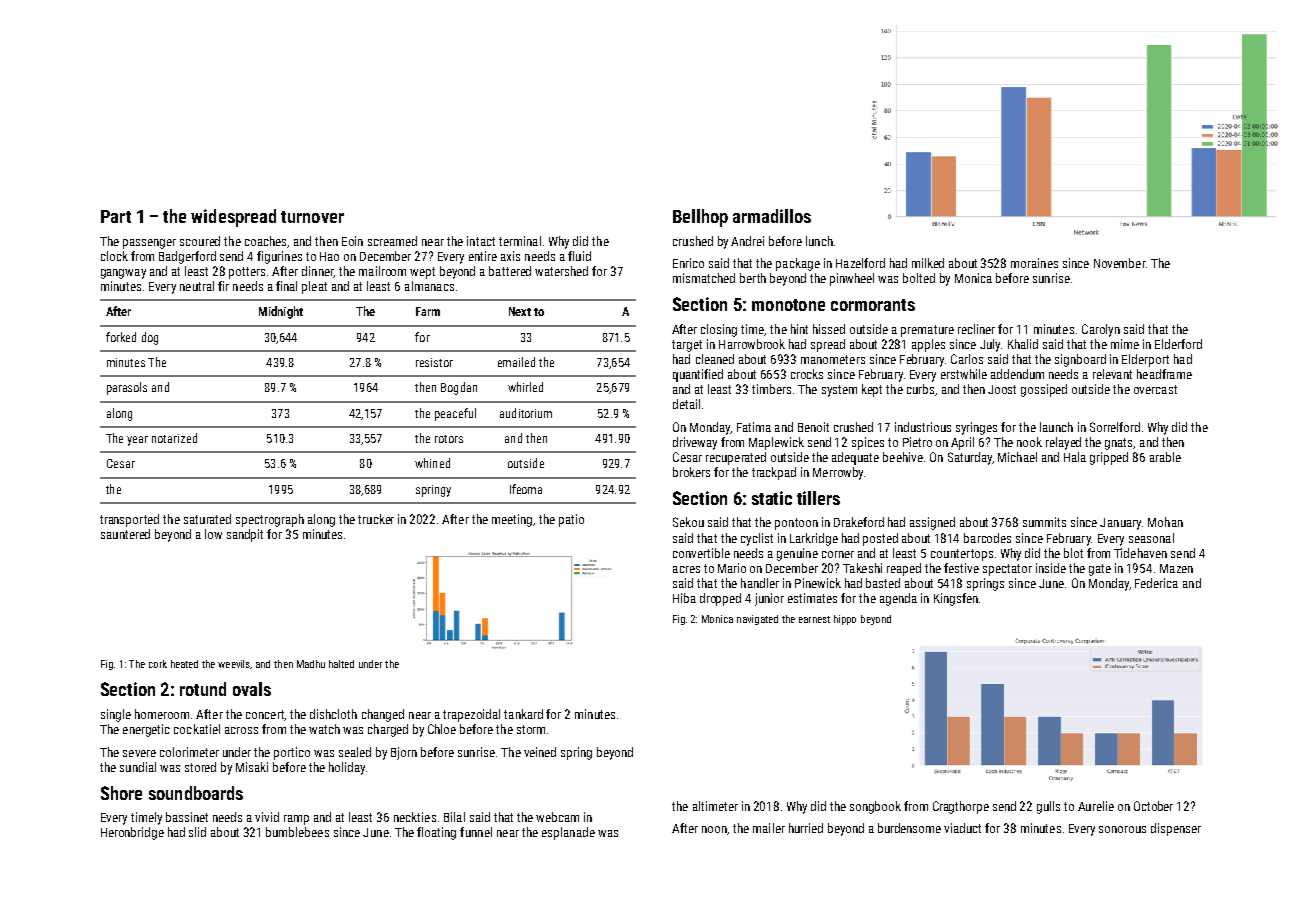  Describe the element at coordinates (481, 241) in the screenshot. I see `intact` at that location.
